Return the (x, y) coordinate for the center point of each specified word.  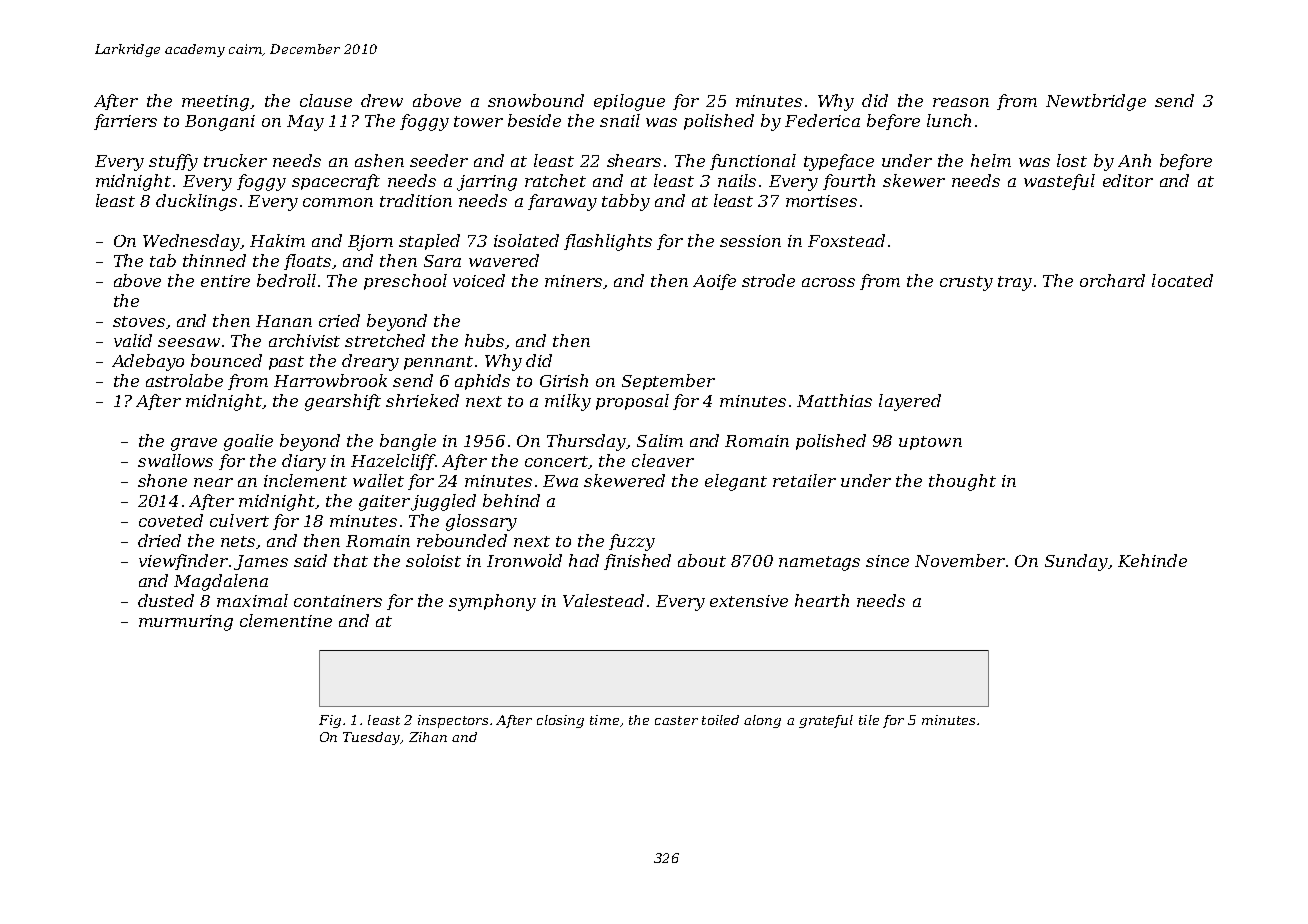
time (604, 720)
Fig (330, 721)
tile (869, 720)
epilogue (629, 102)
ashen (379, 160)
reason (961, 102)
